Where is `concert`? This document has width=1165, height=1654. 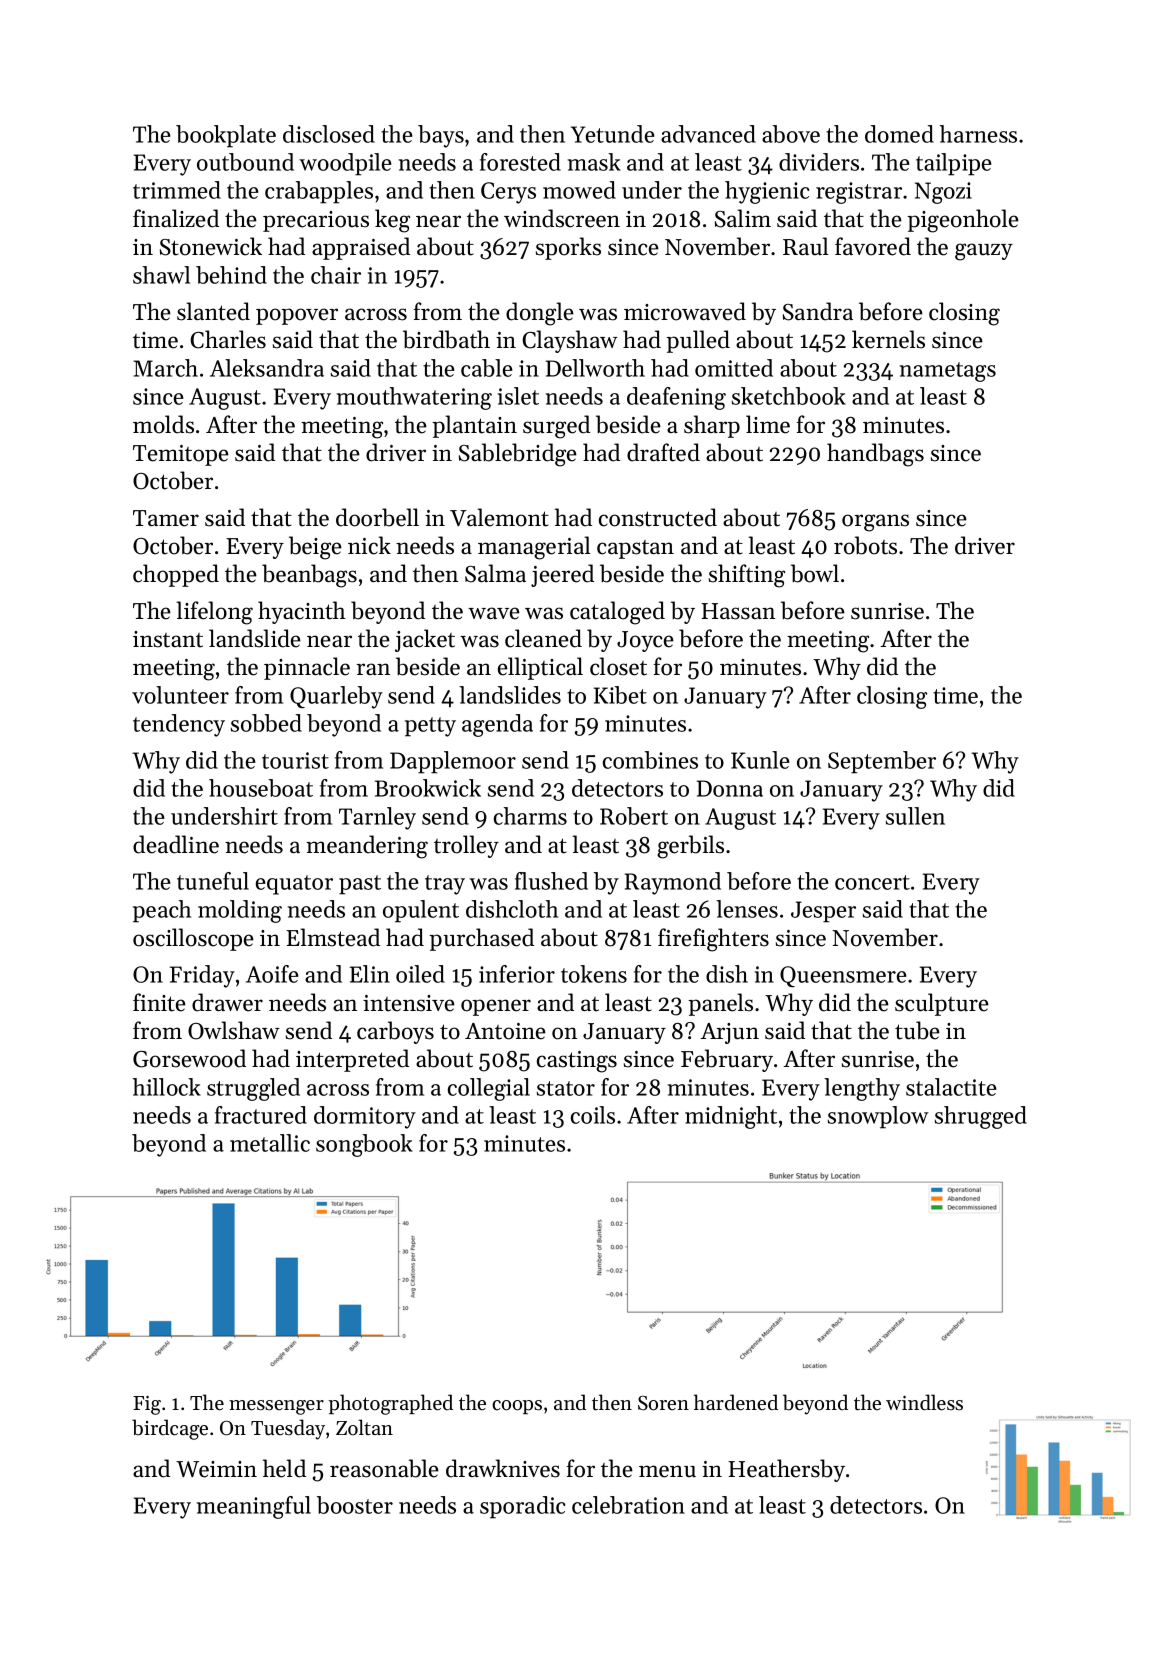 concert is located at coordinates (872, 882).
